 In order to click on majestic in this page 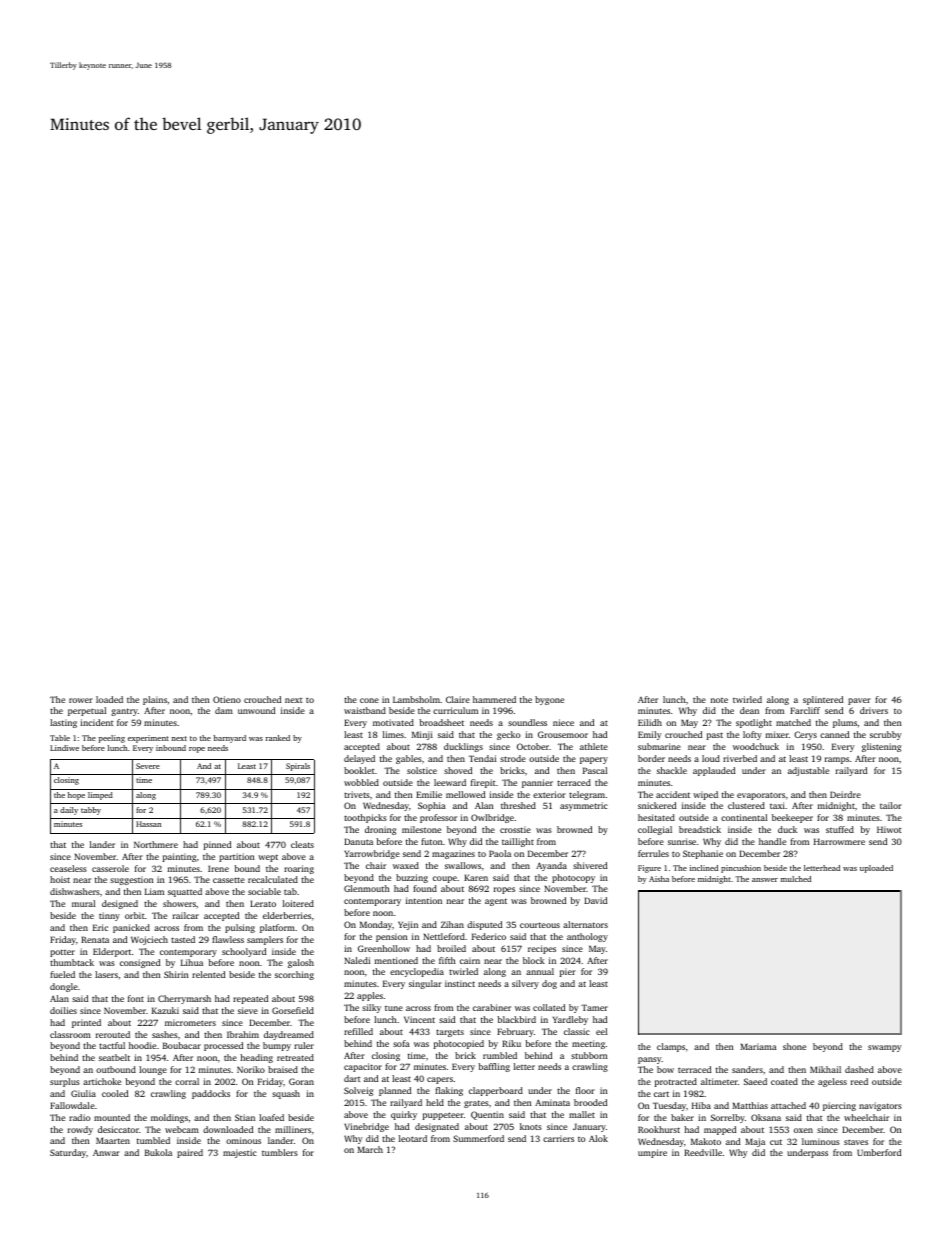, I will do `click(240, 1153)`.
